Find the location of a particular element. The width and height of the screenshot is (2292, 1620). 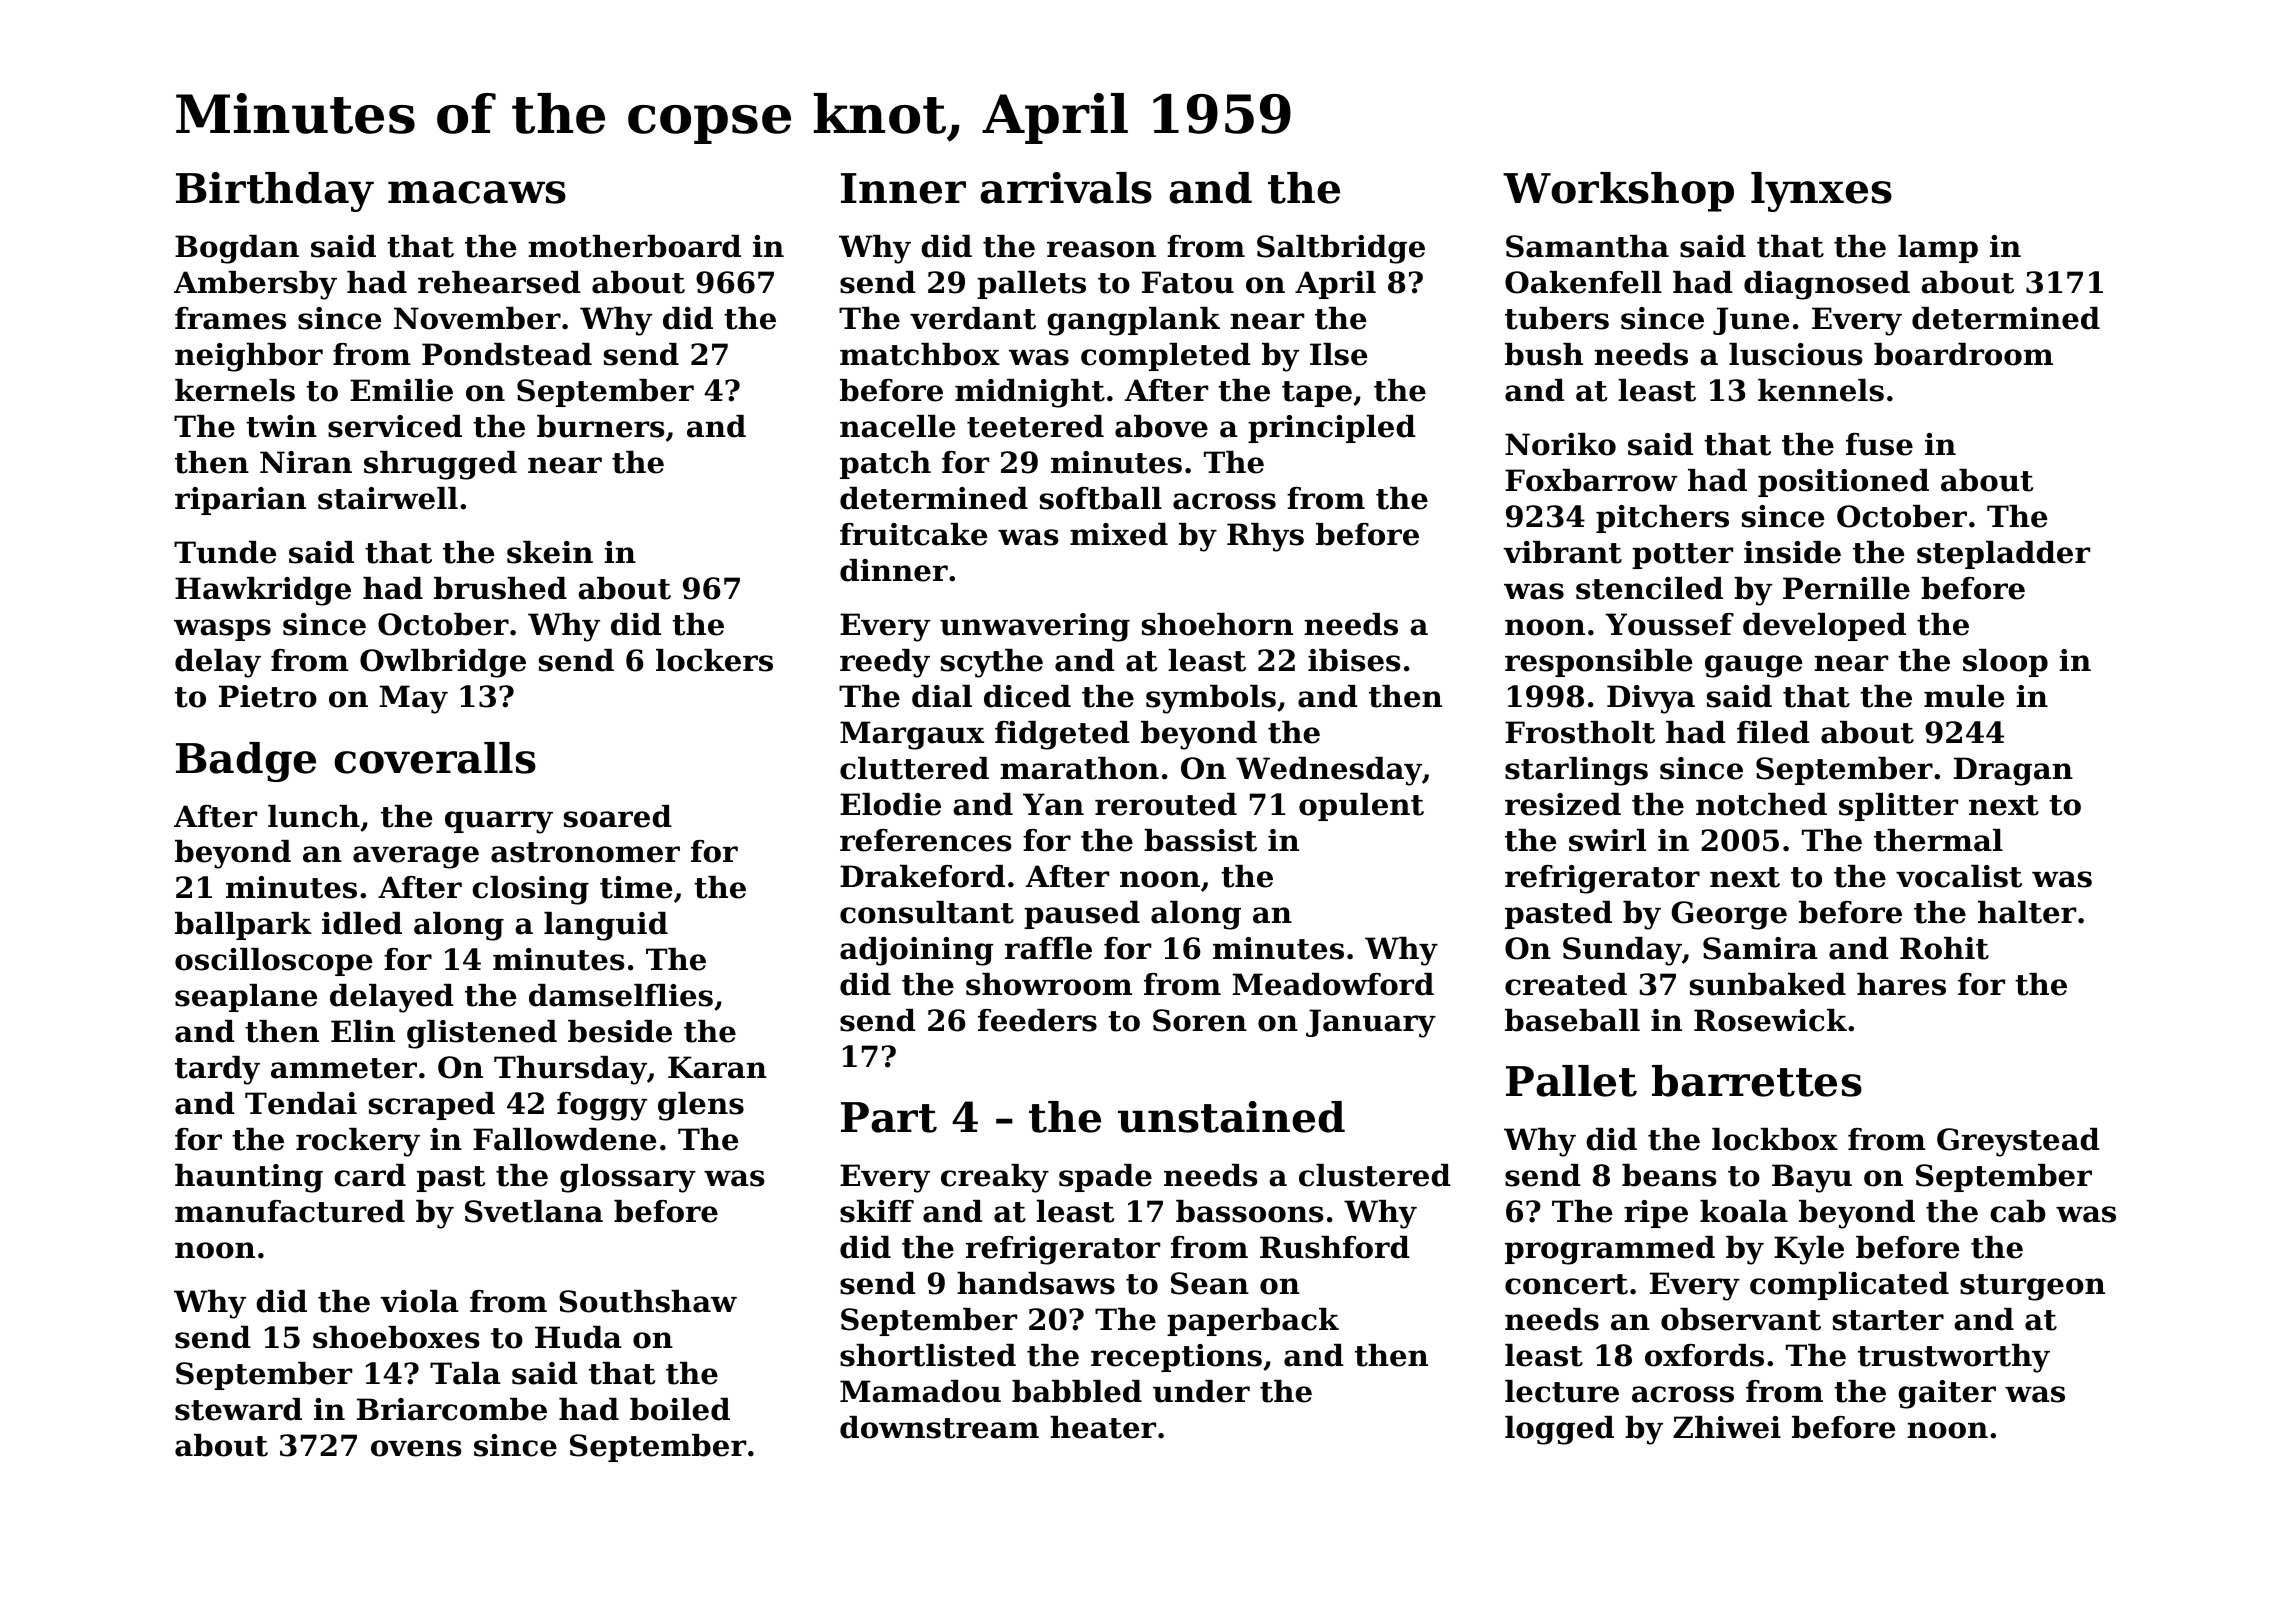

average is located at coordinates (416, 857).
